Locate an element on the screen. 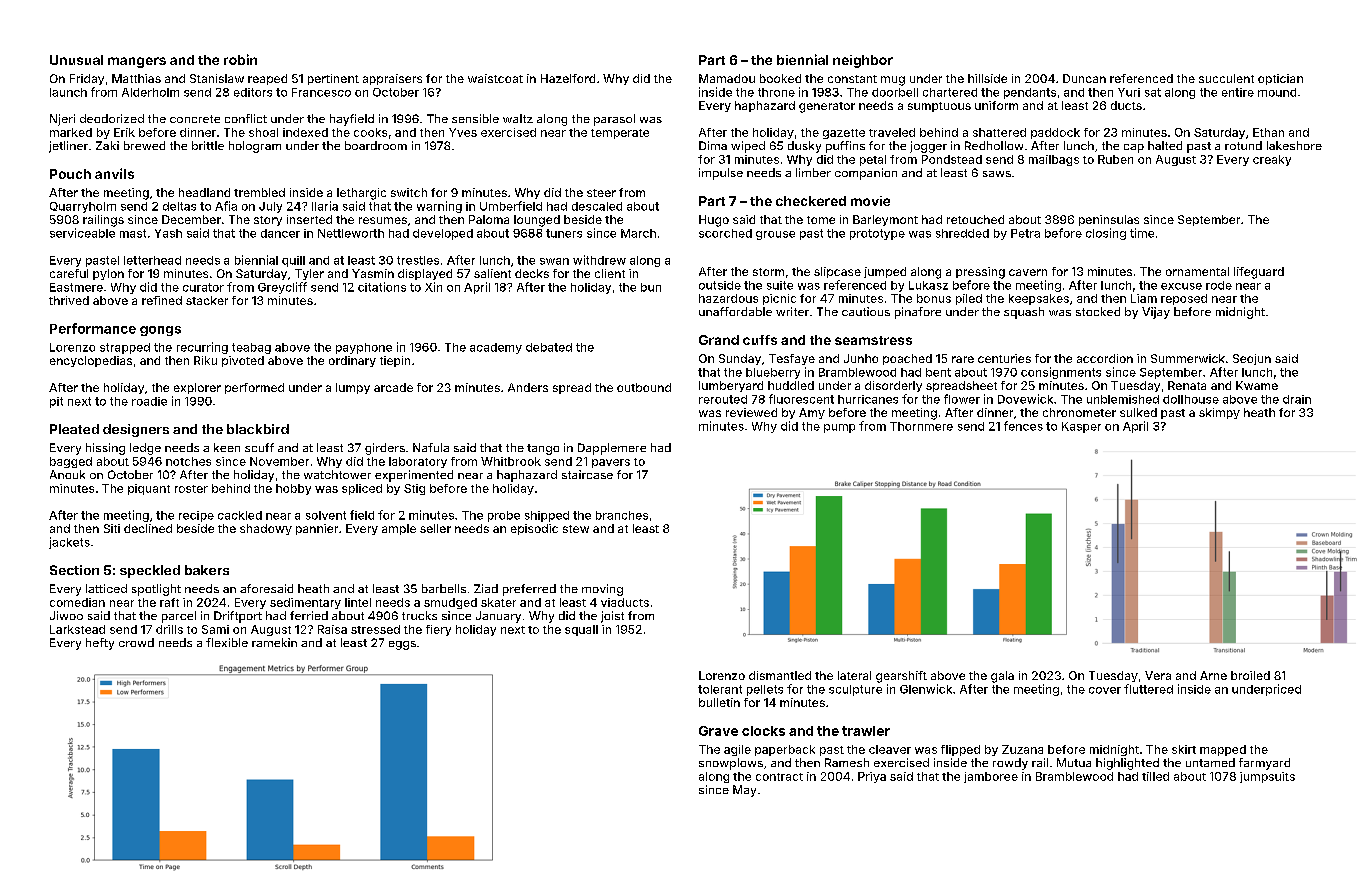 The width and height of the screenshot is (1372, 887). letterhead is located at coordinates (152, 260).
